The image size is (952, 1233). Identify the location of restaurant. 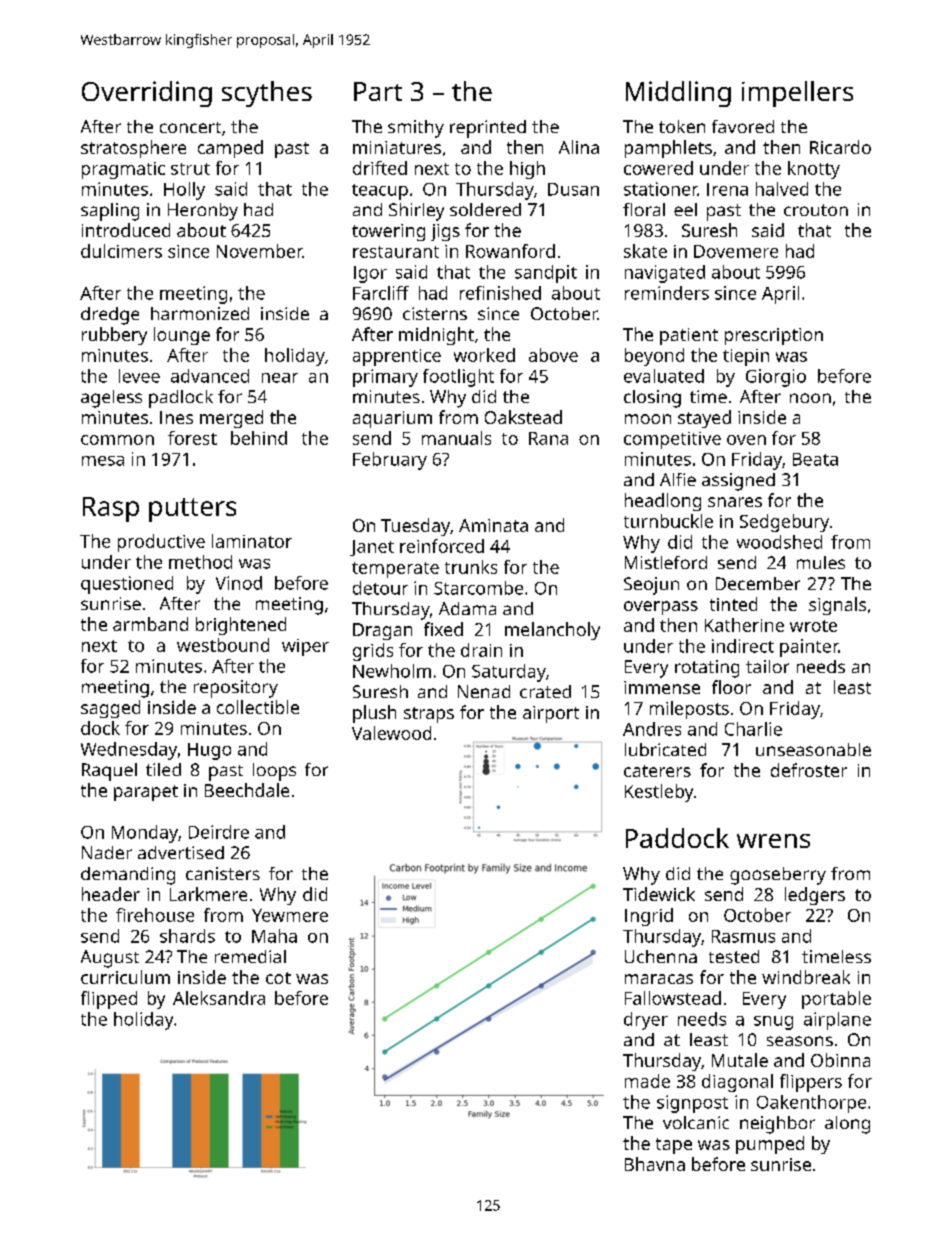
(396, 252).
